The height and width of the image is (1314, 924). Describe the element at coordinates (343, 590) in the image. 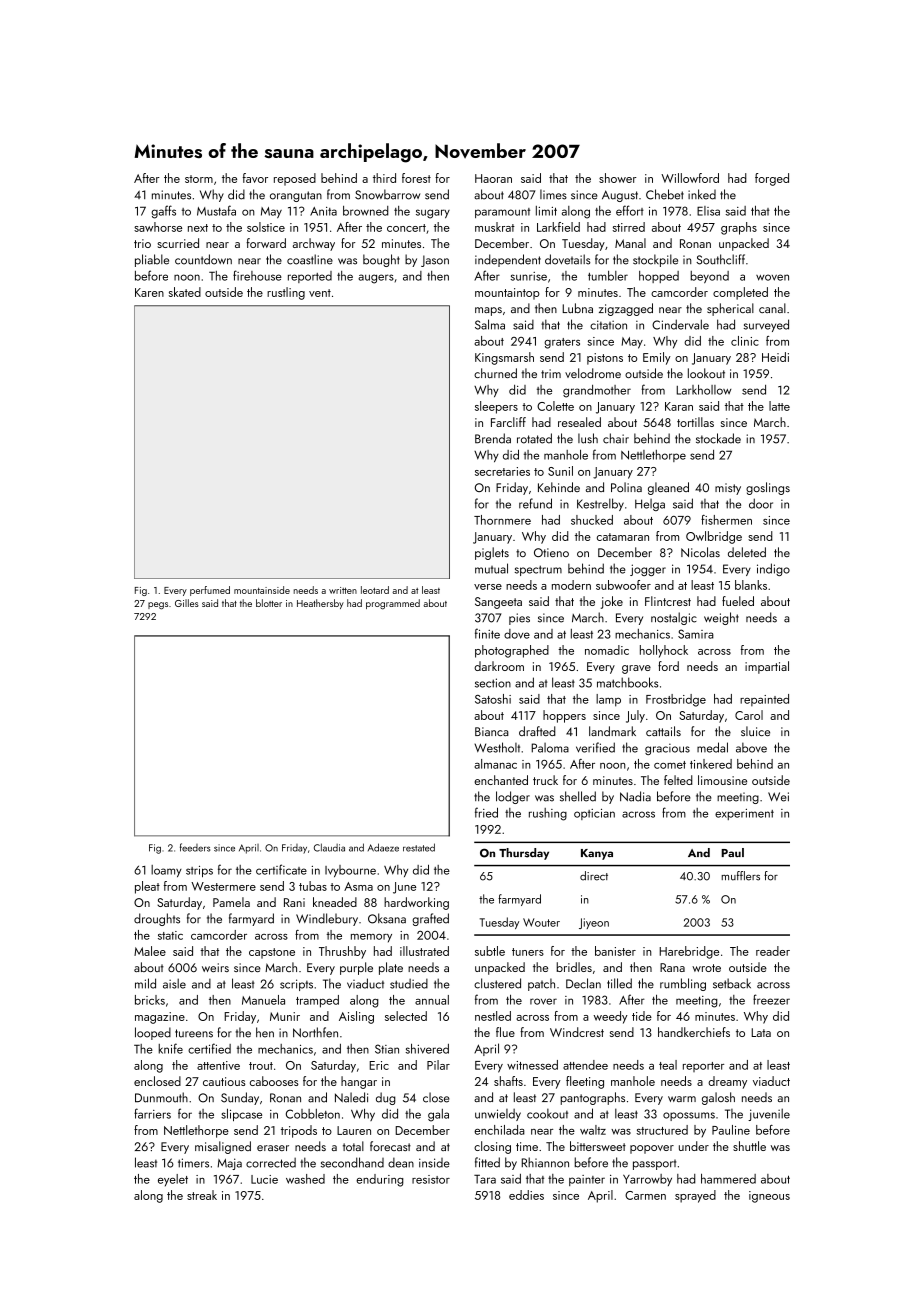

I see `written` at that location.
